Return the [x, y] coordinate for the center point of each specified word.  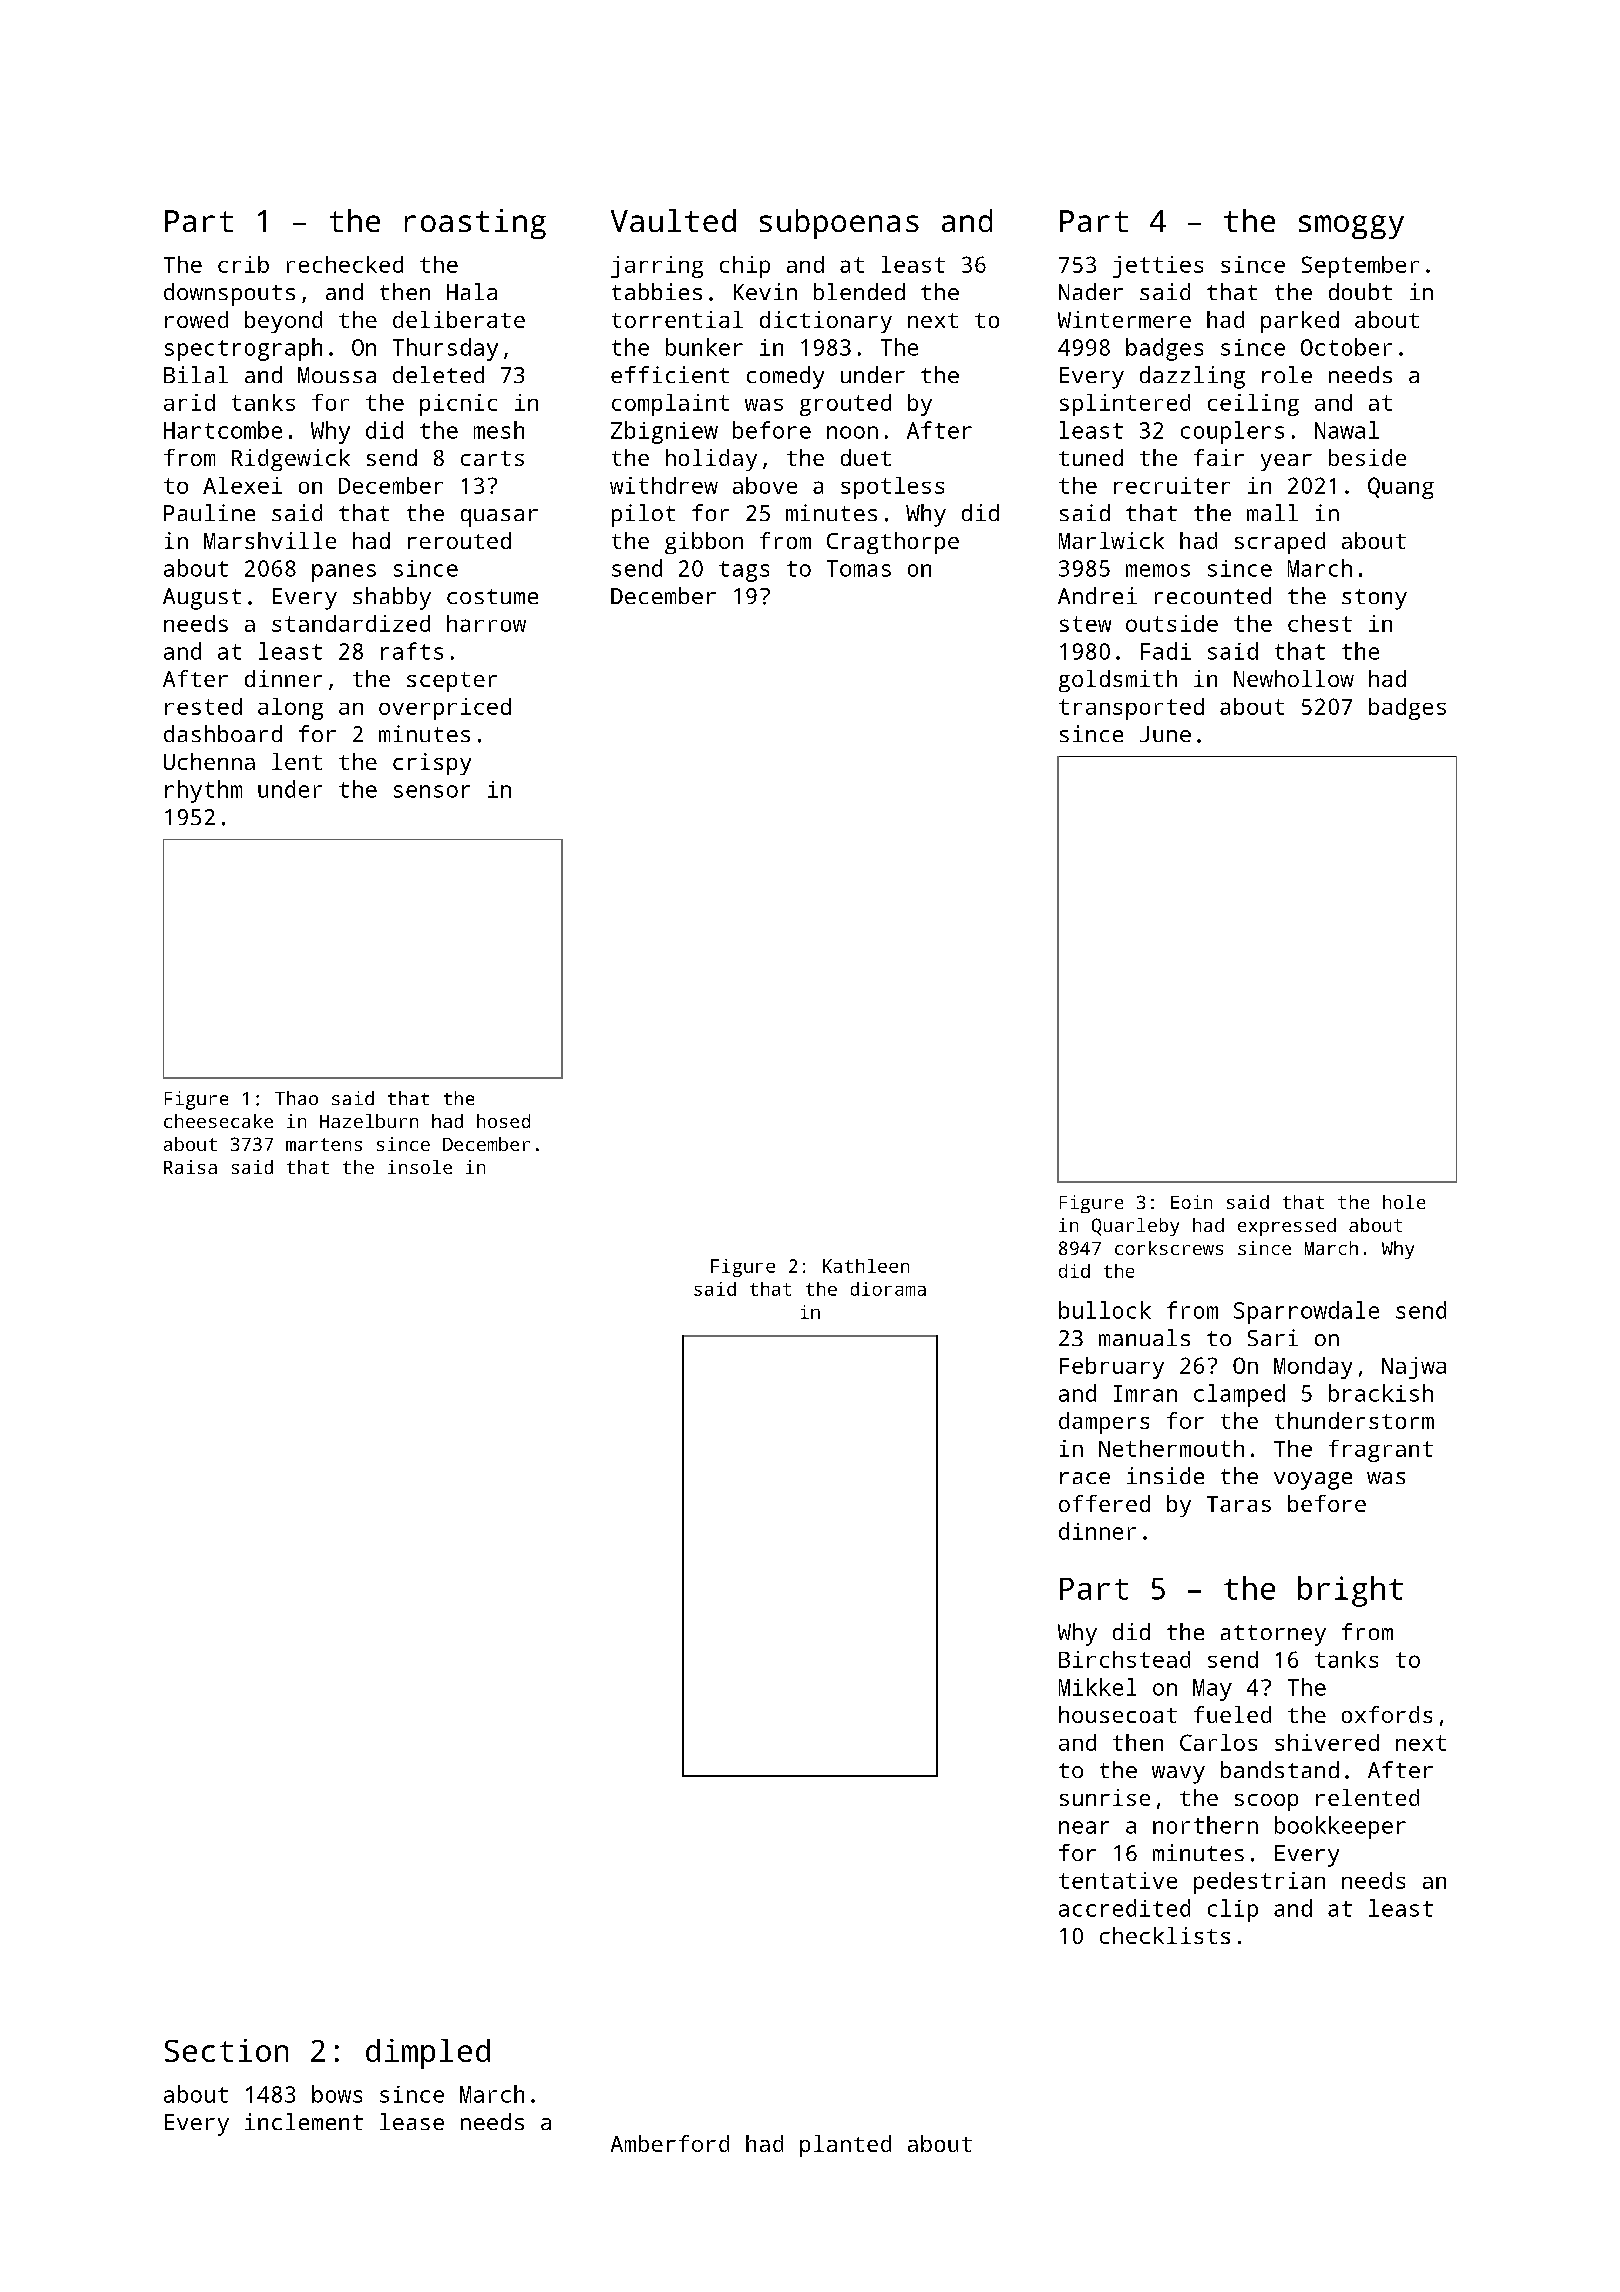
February [1112, 1368]
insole [420, 1167]
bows [337, 2094]
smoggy [1351, 227]
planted [845, 2146]
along [290, 709]
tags [744, 571]
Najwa [1414, 1368]
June [1165, 734]
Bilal [196, 374]
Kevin [765, 291]
